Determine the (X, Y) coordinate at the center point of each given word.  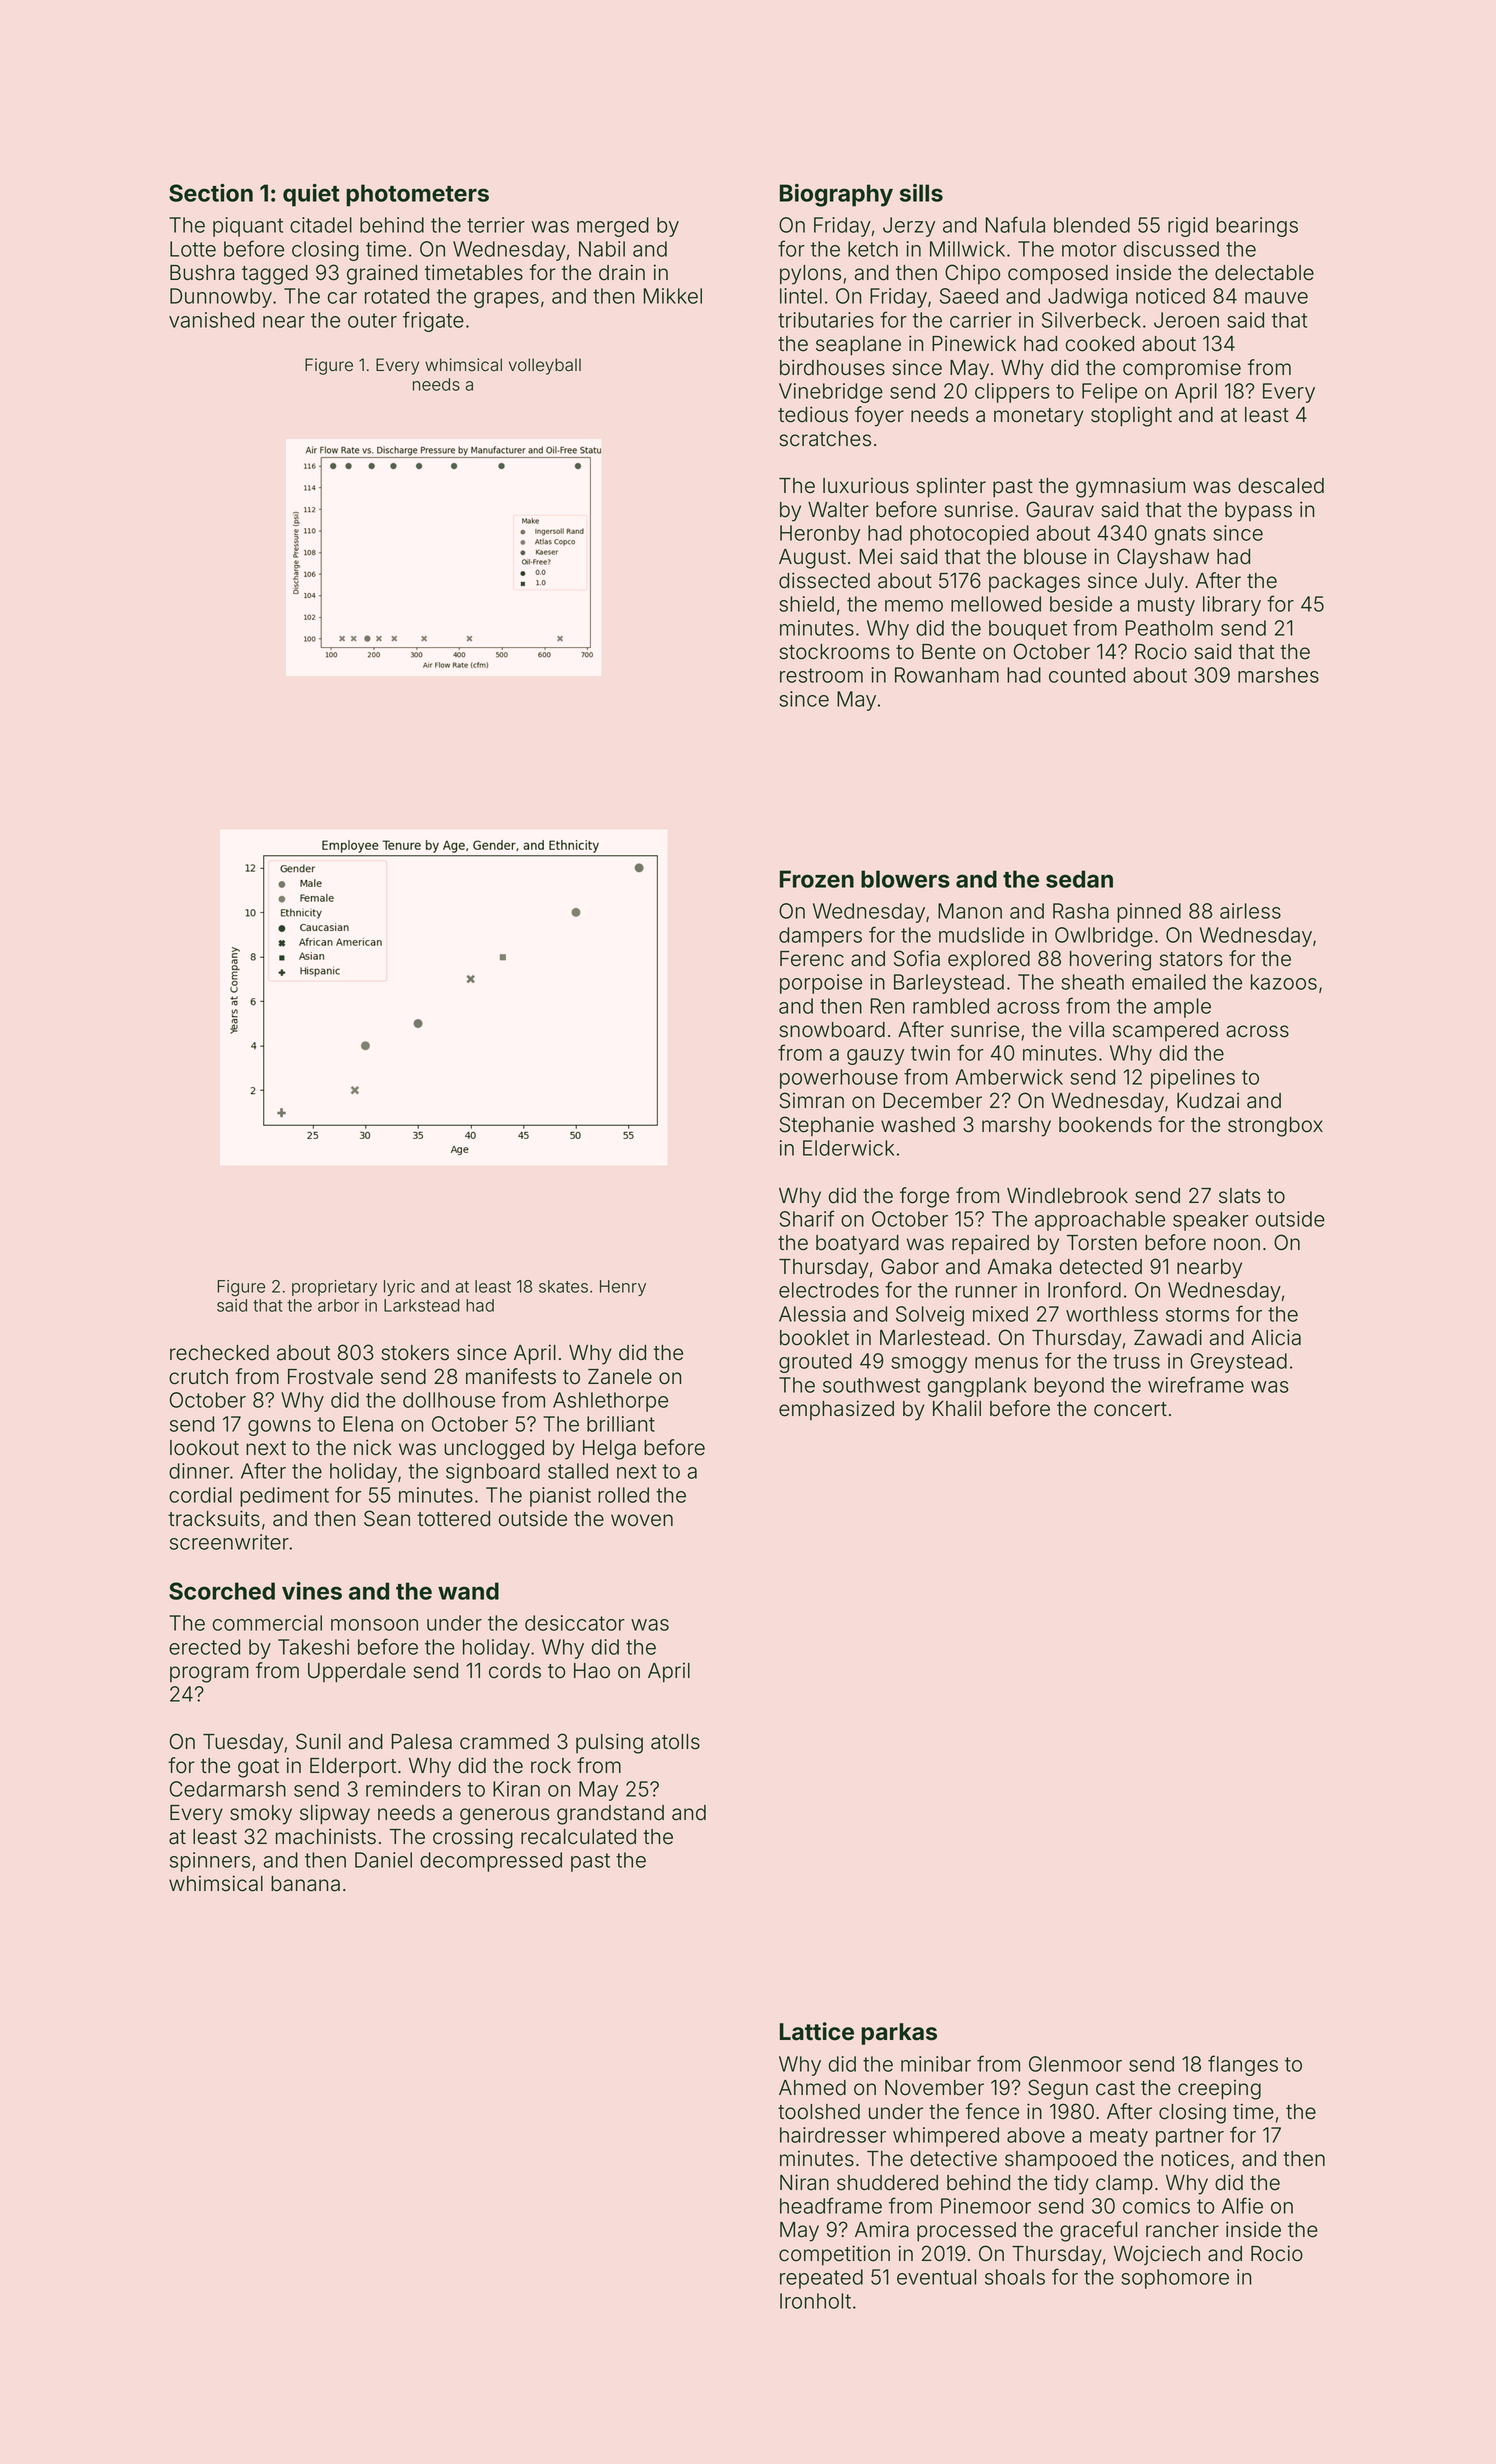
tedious (813, 414)
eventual (936, 2277)
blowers (905, 879)
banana (305, 1884)
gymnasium (1130, 487)
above (1036, 2135)
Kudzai (1208, 1100)
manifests (511, 1376)
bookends (1105, 1125)
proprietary (334, 1288)
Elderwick (848, 1148)
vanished (211, 320)
